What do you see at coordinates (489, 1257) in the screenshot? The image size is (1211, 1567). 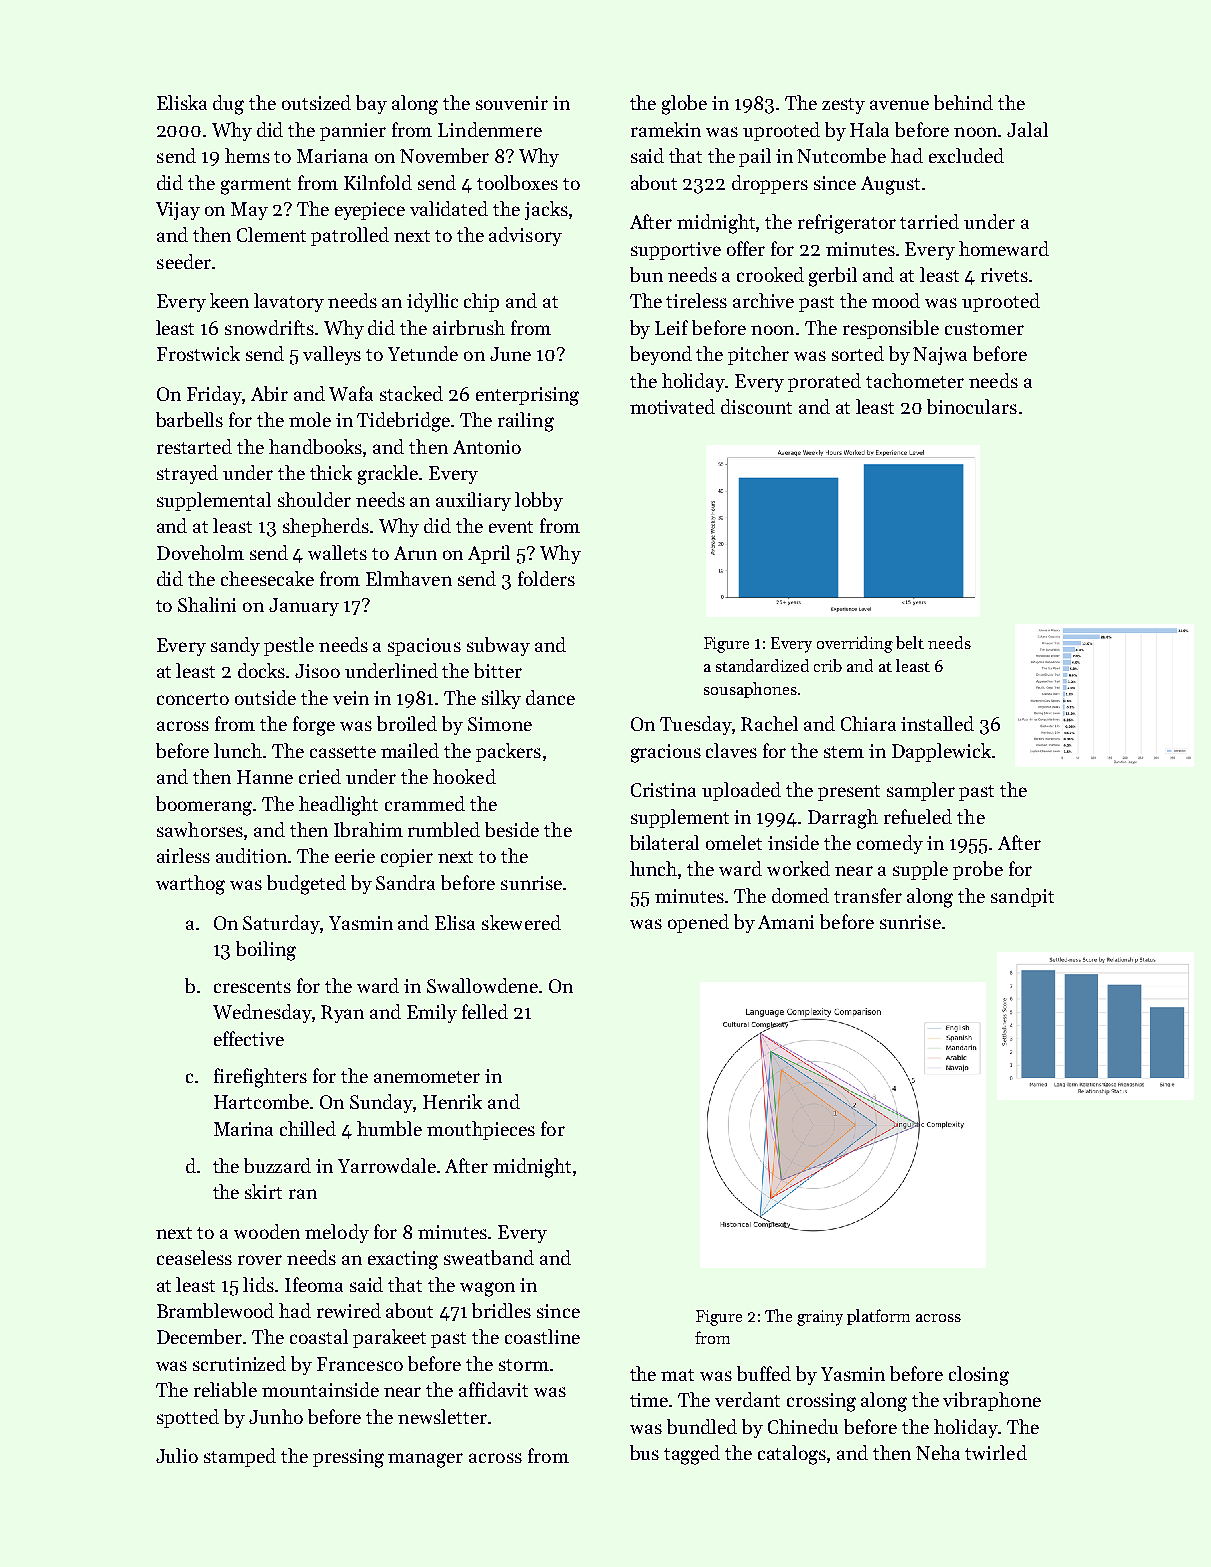 I see `sweatband` at bounding box center [489, 1257].
